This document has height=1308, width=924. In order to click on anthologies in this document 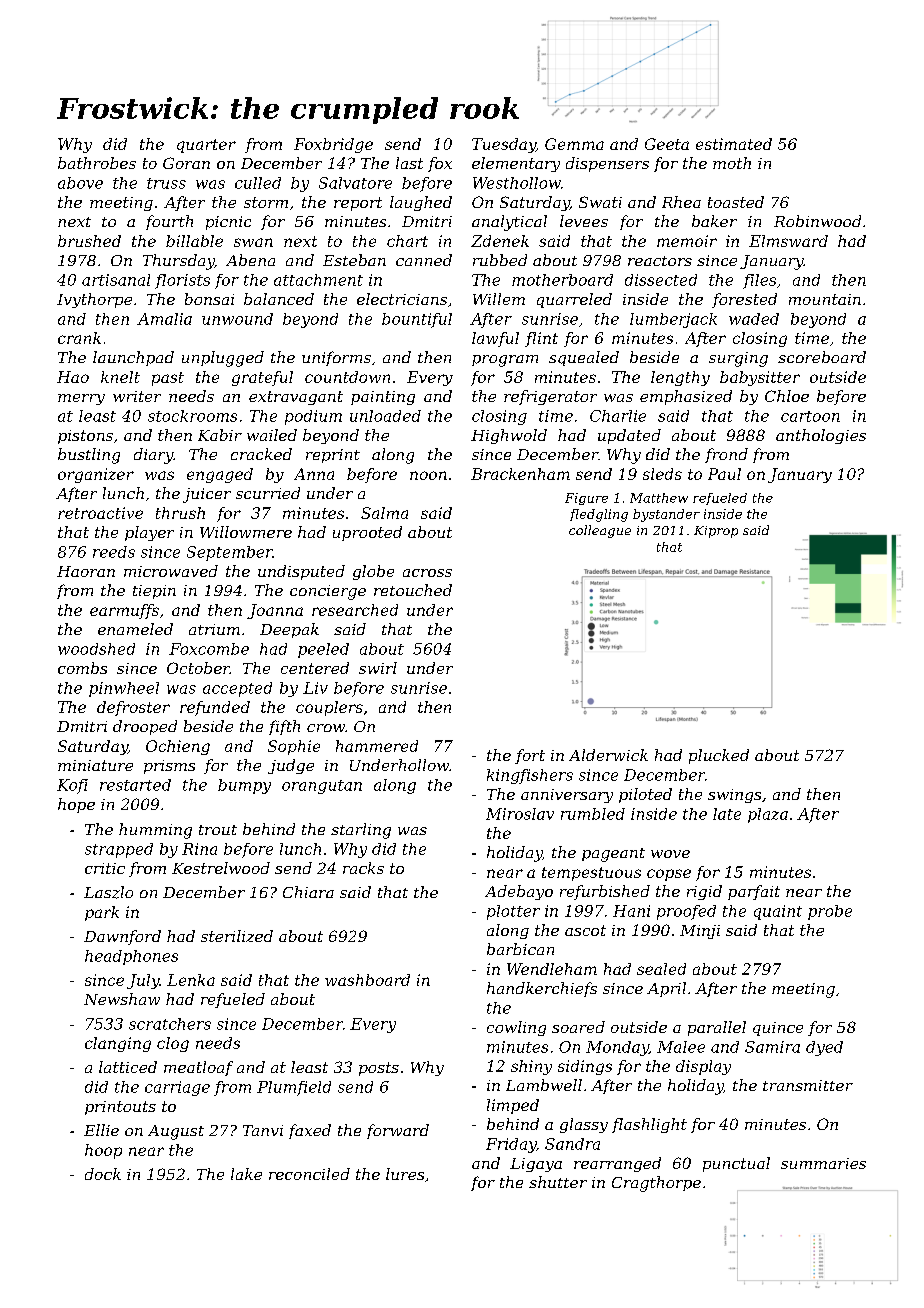, I will do `click(821, 436)`.
